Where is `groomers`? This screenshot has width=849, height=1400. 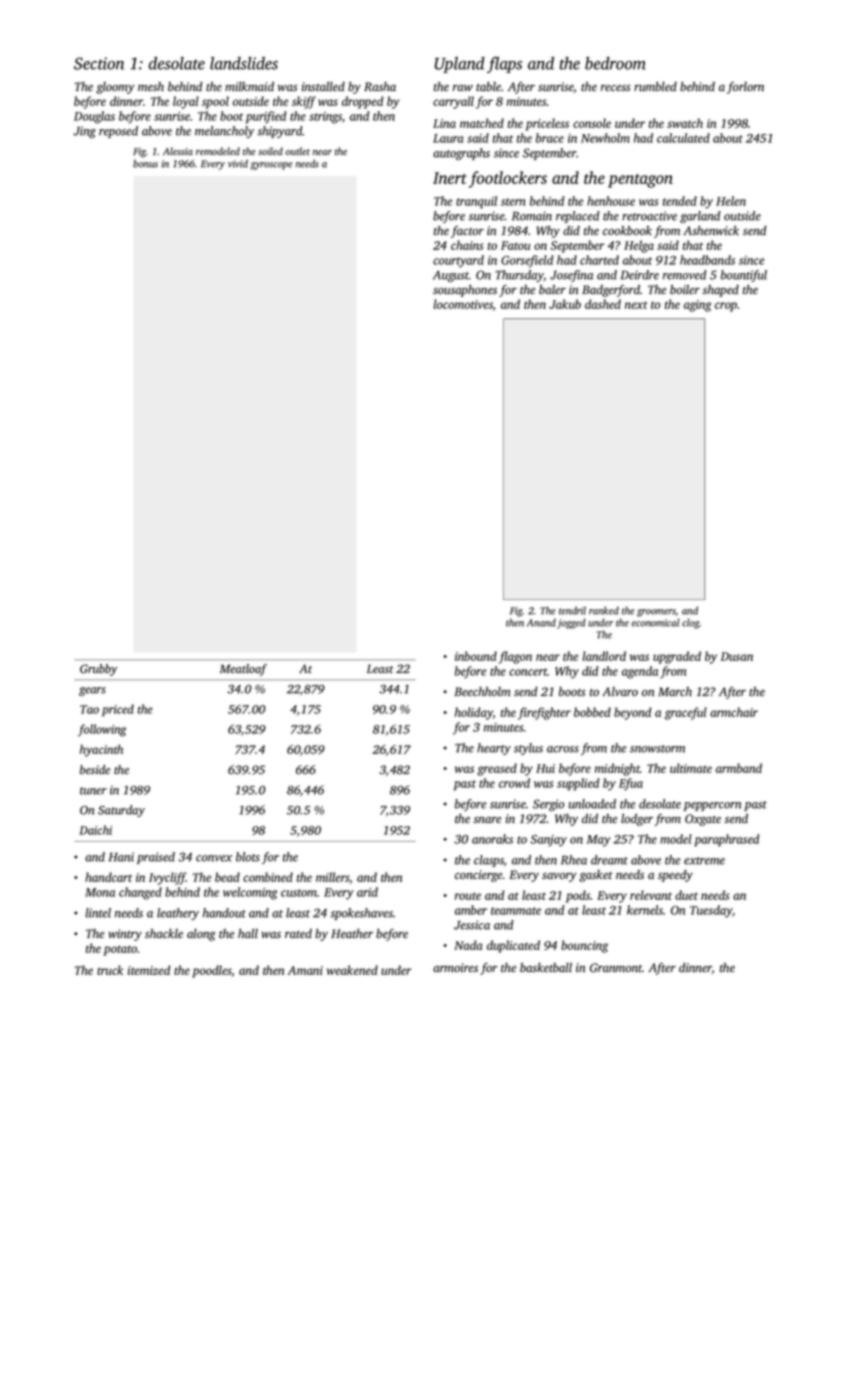 groomers is located at coordinates (656, 613).
